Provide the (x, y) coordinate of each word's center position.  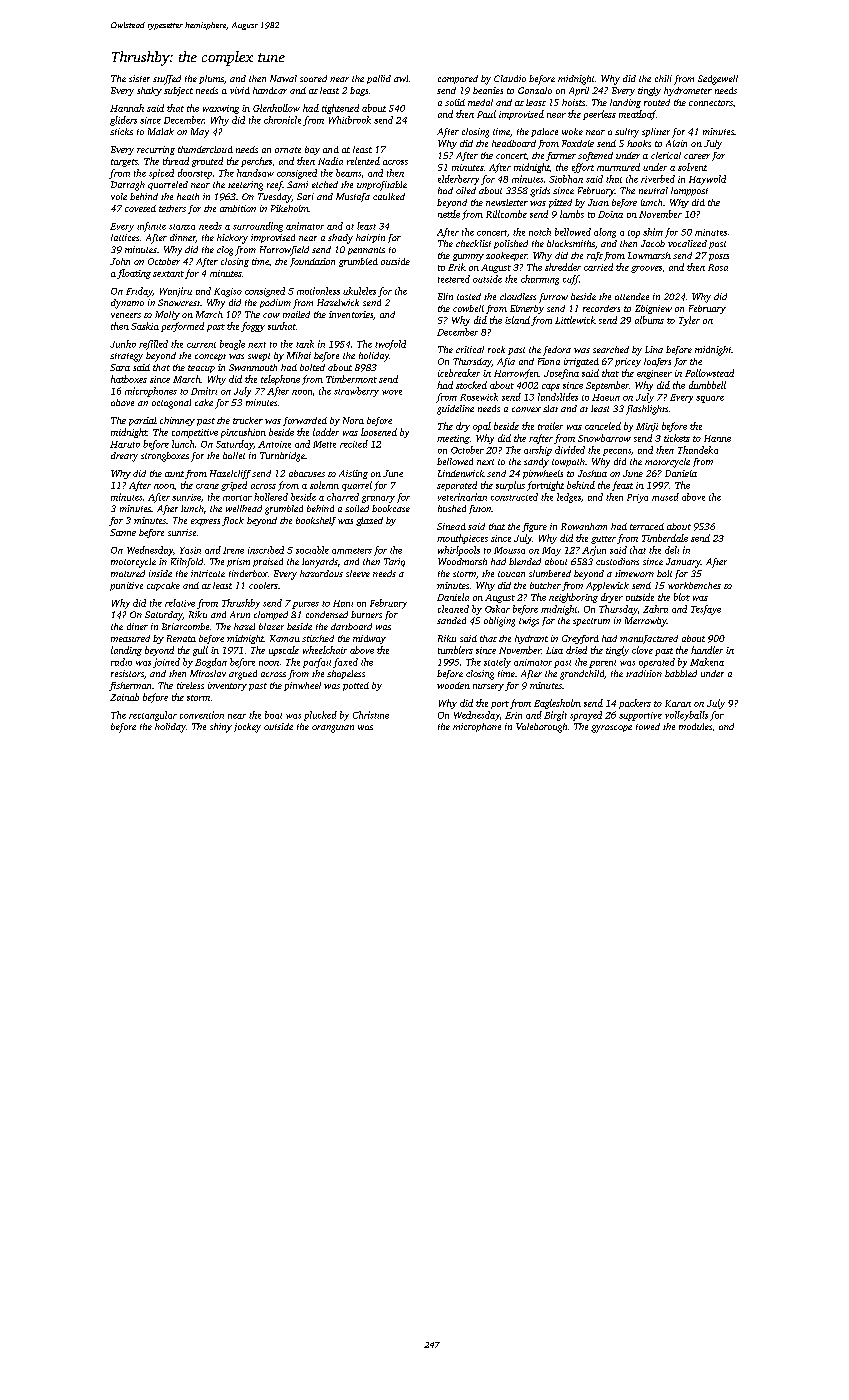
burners (366, 614)
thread (176, 161)
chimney (177, 421)
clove (642, 650)
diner (137, 626)
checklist (473, 243)
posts (719, 257)
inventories (351, 314)
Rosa (718, 267)
